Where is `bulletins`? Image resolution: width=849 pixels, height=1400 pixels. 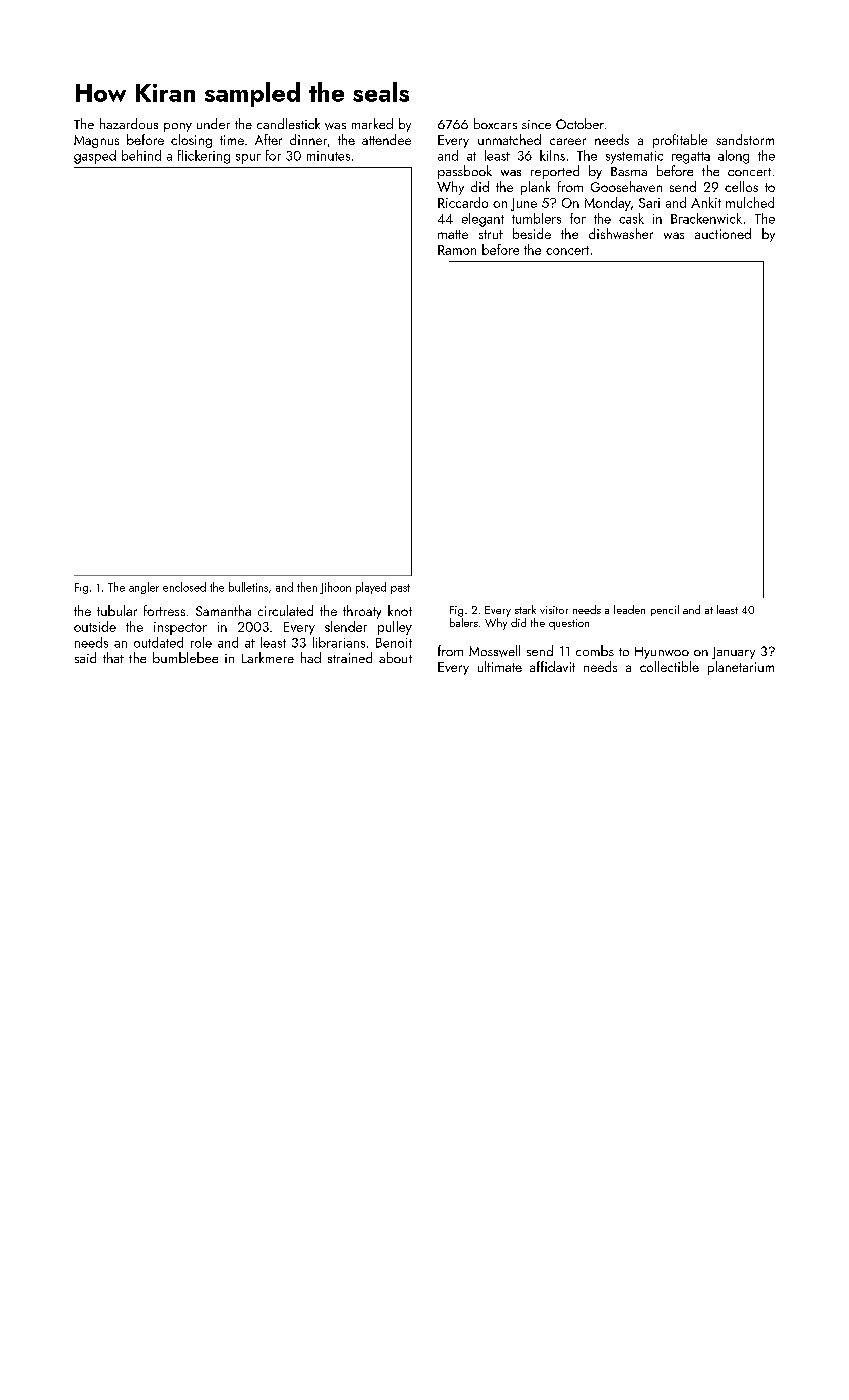
bulletins is located at coordinates (248, 587).
